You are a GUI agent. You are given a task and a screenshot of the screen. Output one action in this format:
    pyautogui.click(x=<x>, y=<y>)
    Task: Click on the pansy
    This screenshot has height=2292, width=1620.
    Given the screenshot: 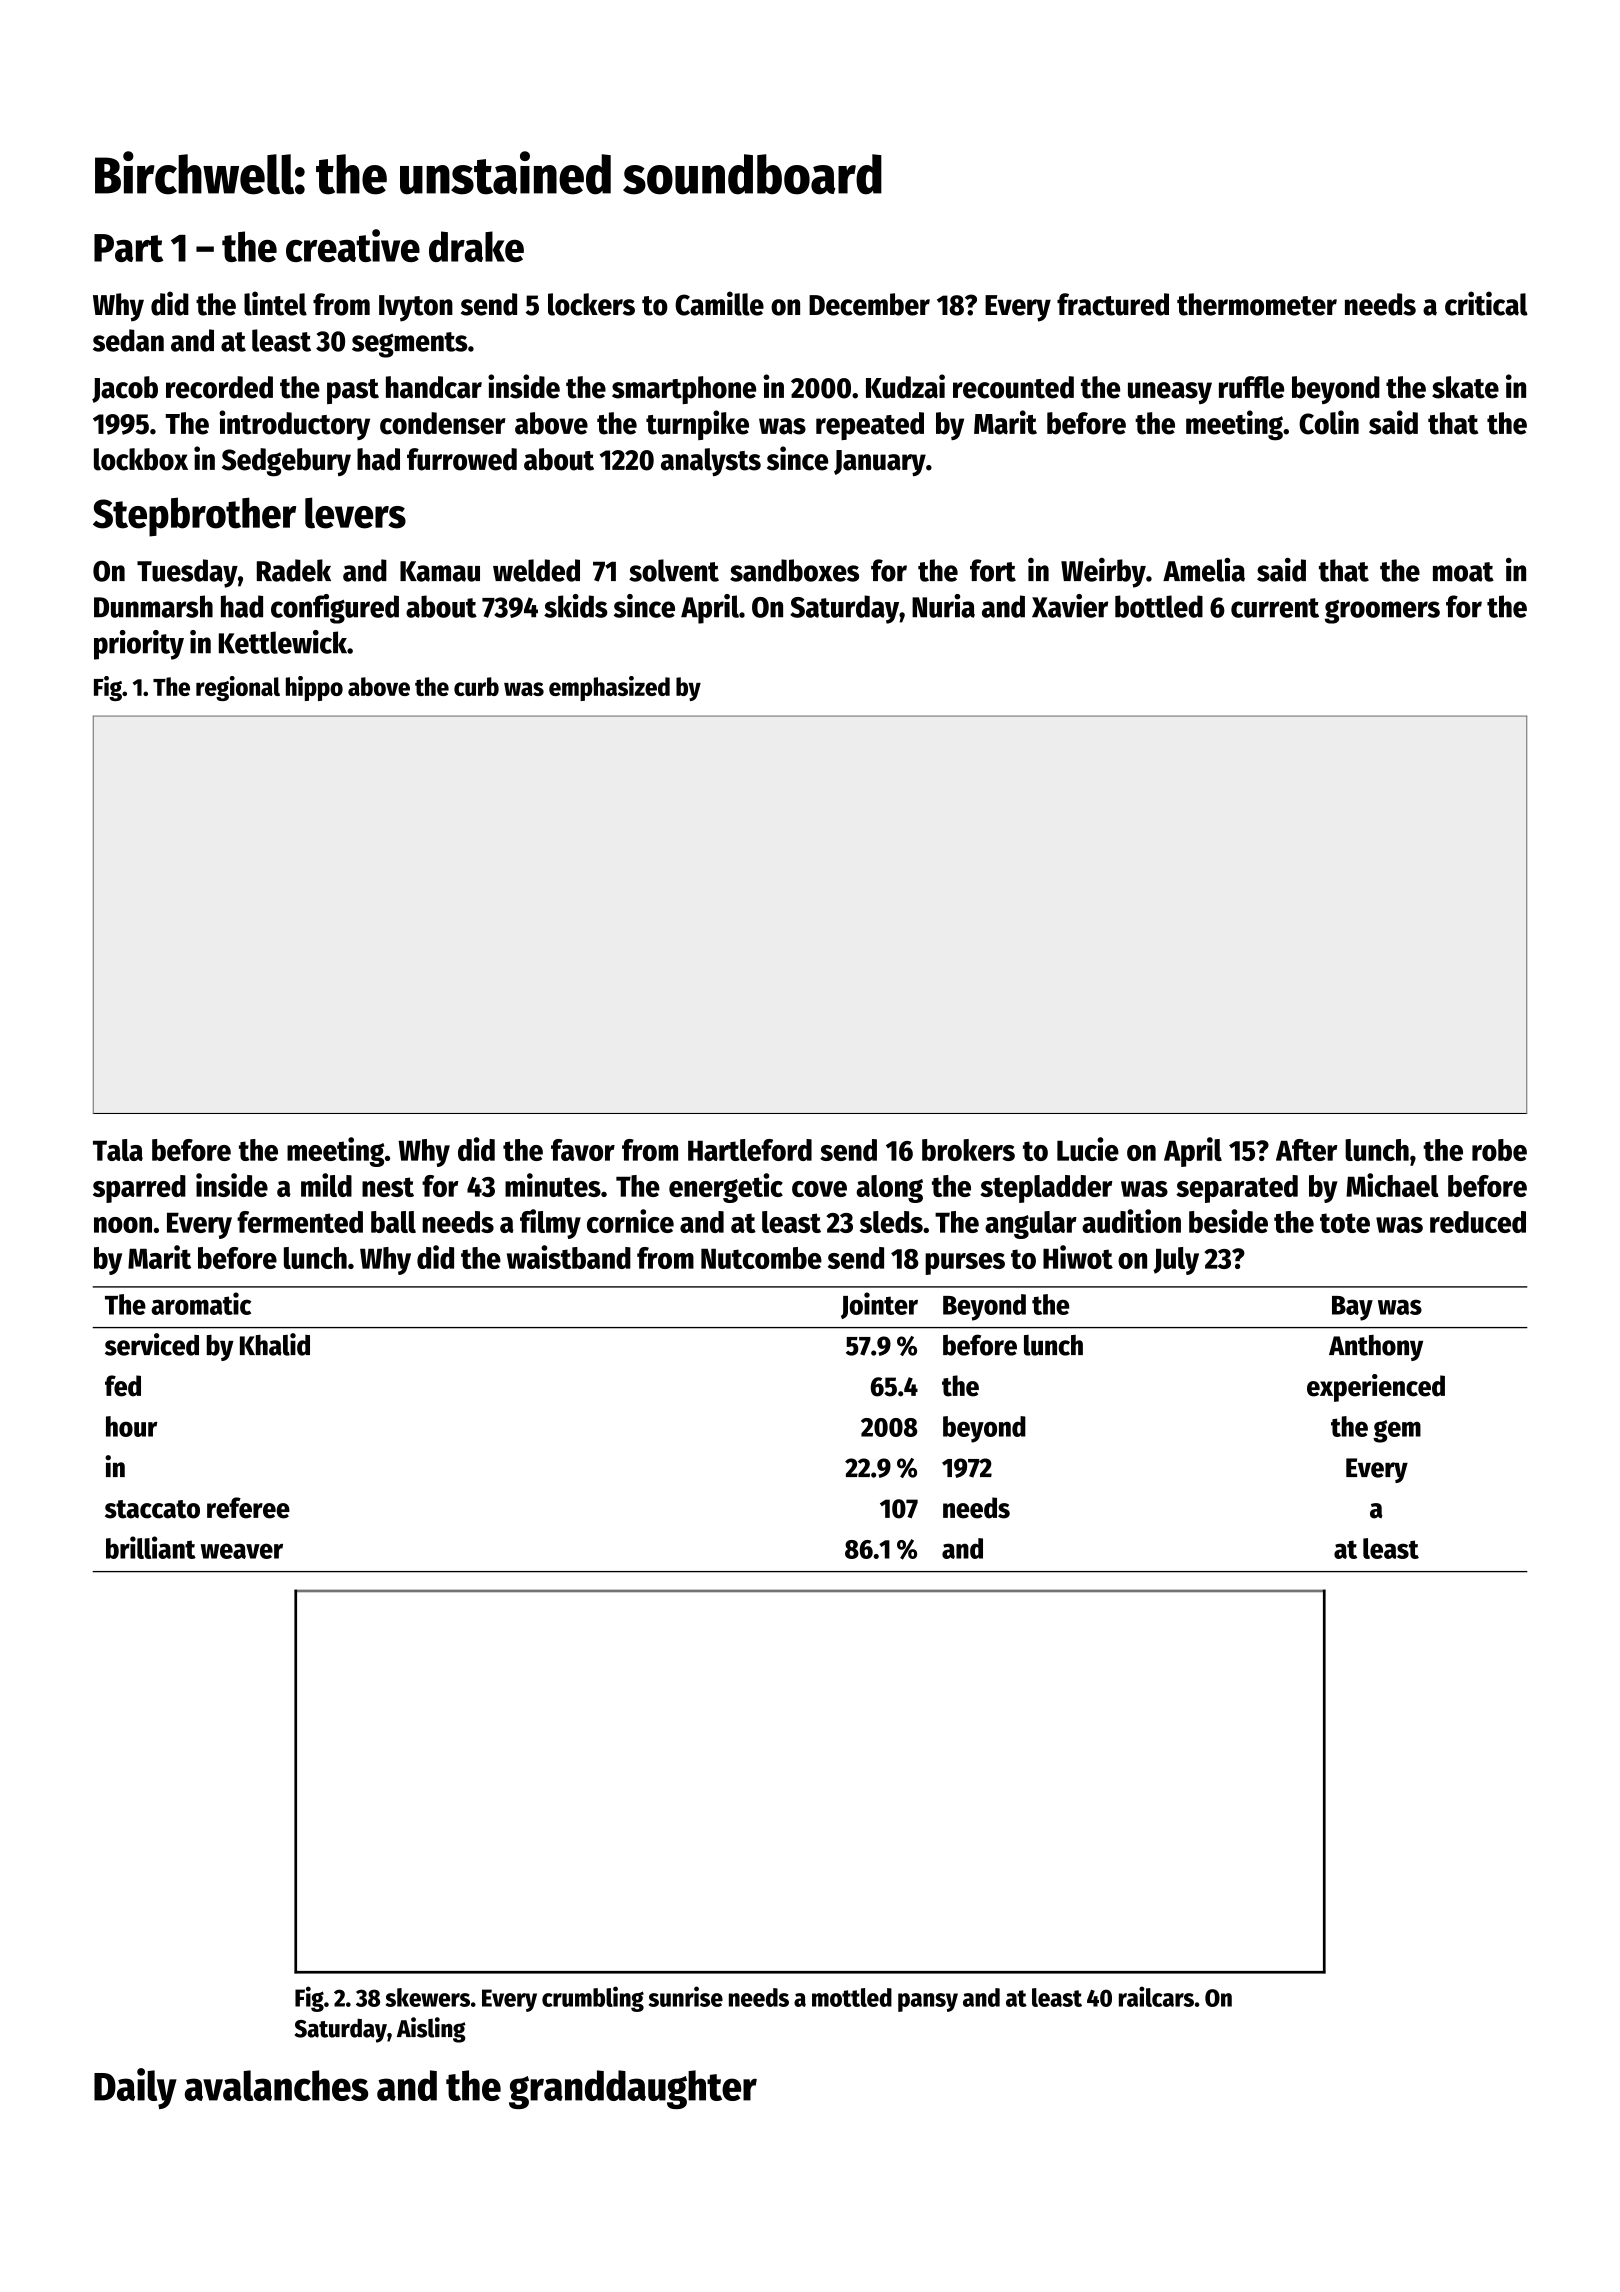 What is the action you would take?
    pyautogui.click(x=928, y=2002)
